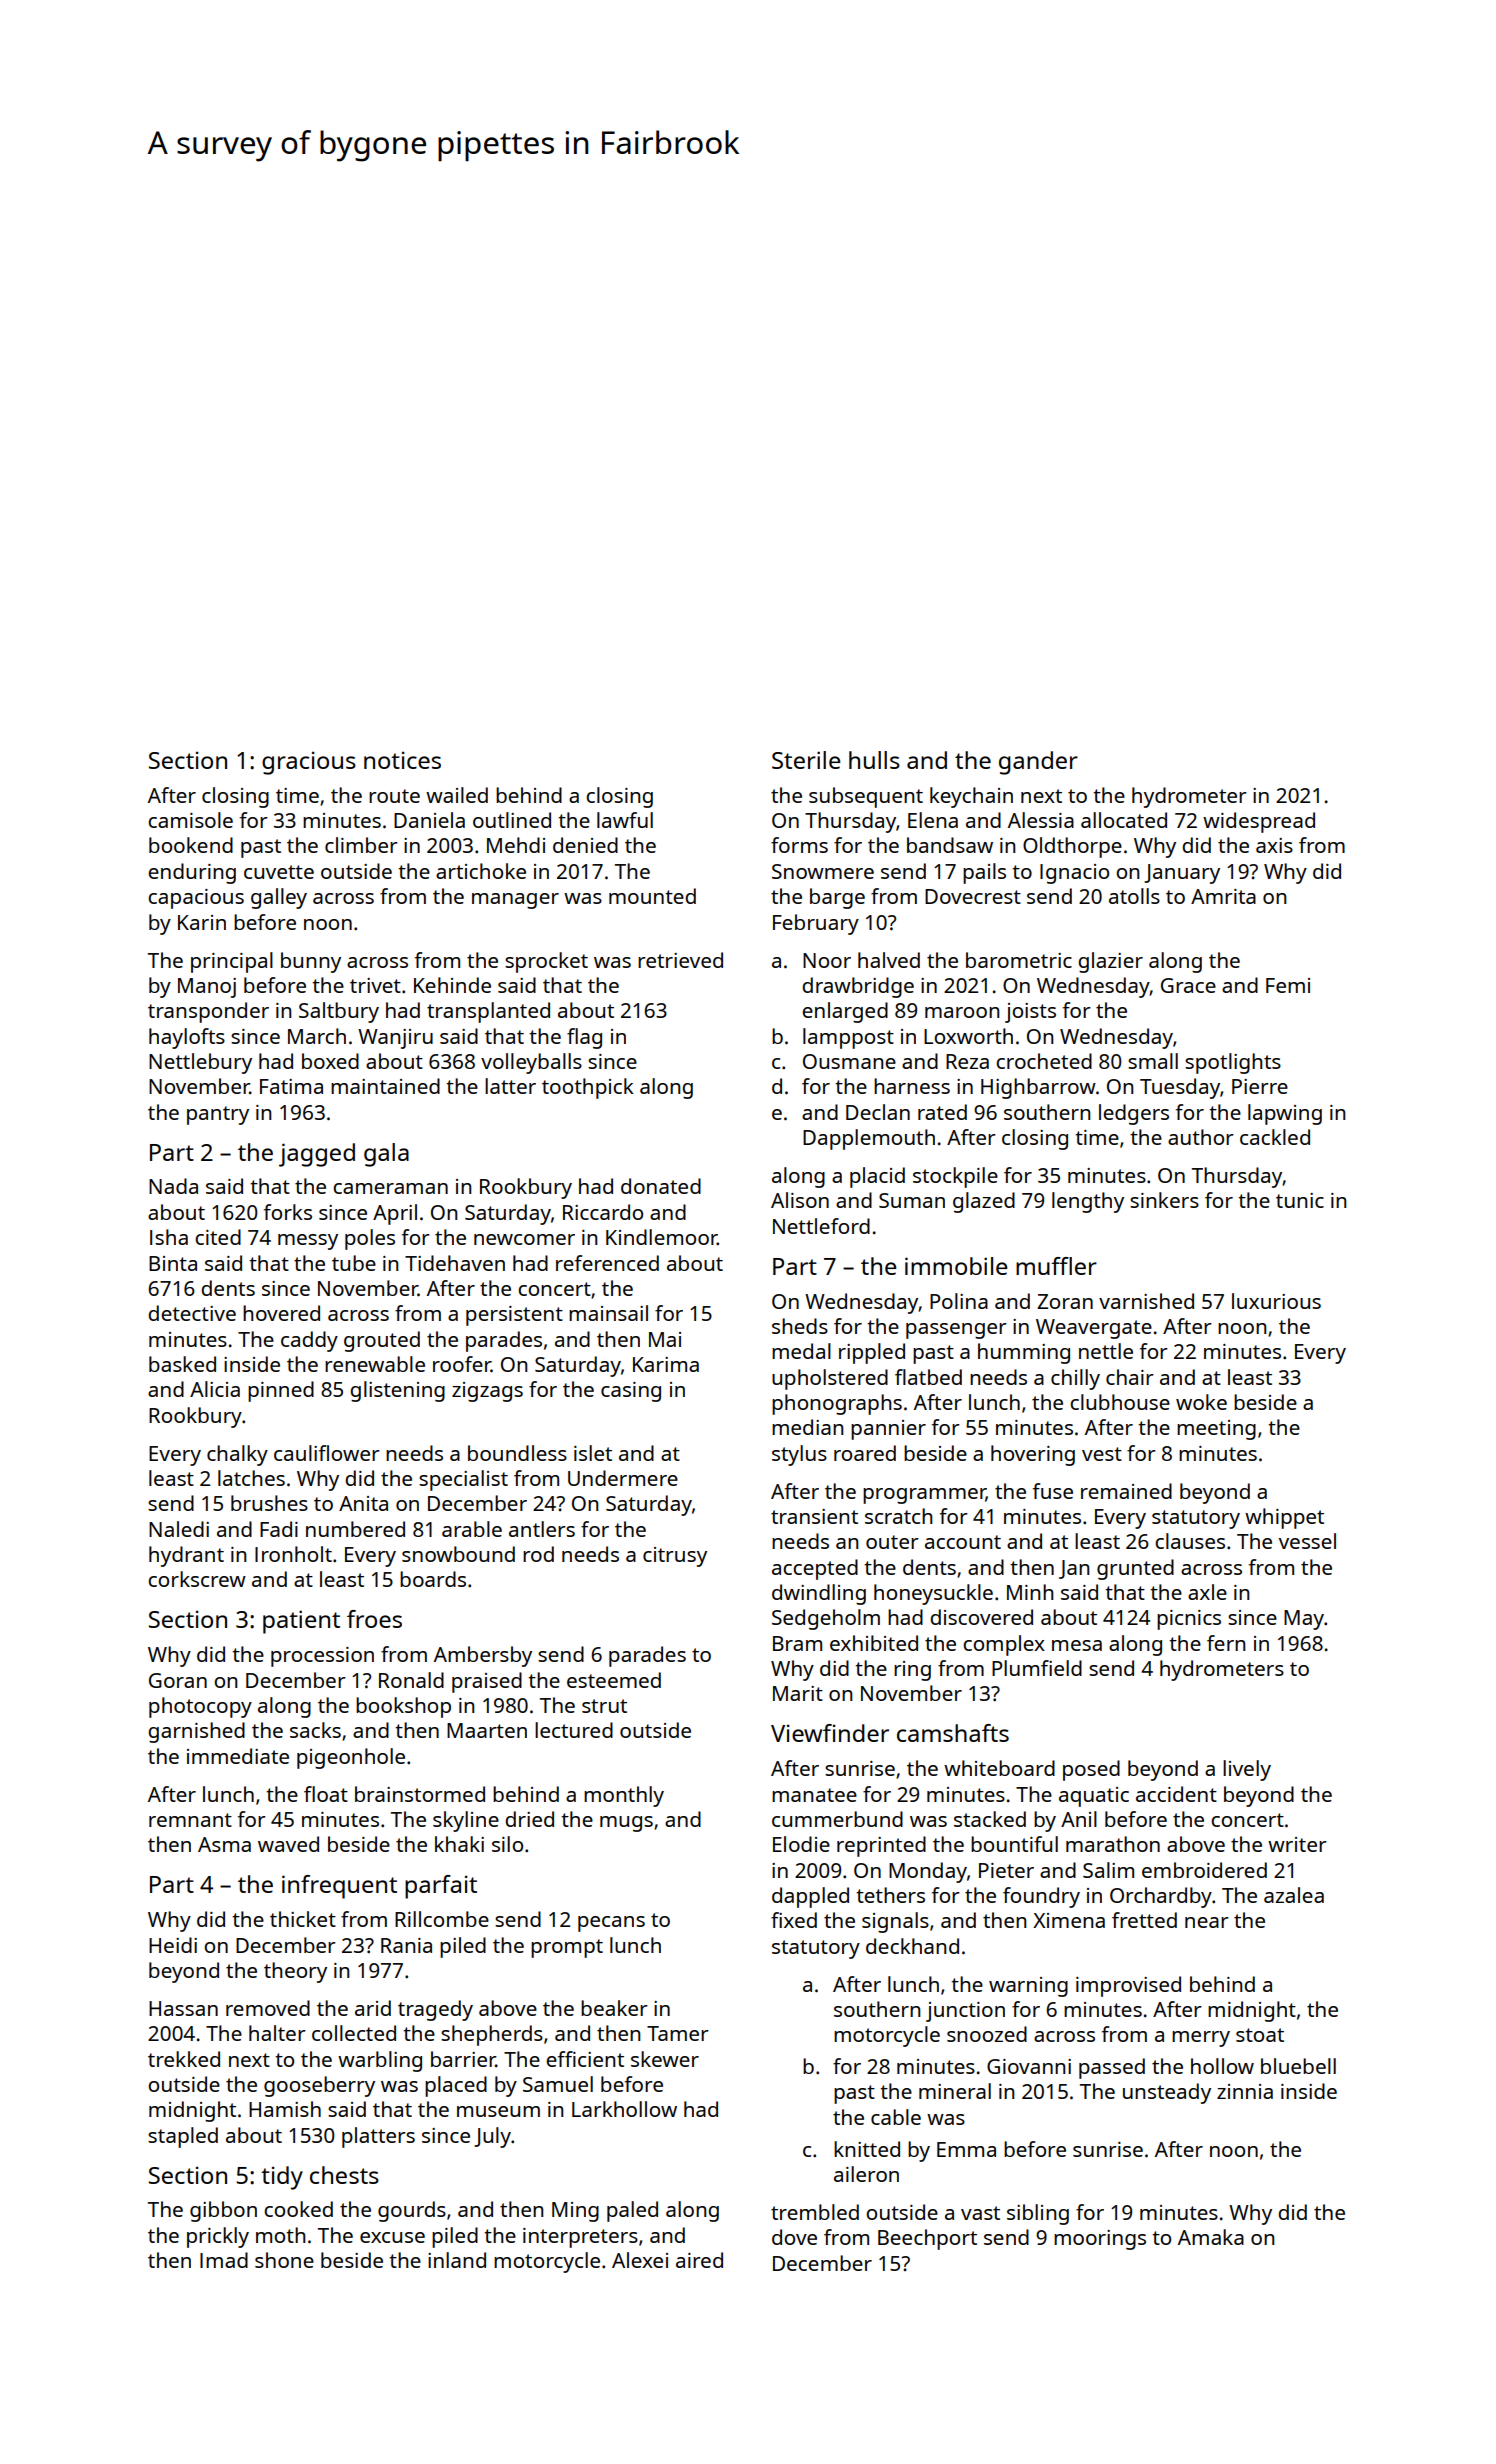 Image resolution: width=1496 pixels, height=2464 pixels. Describe the element at coordinates (1134, 1114) in the screenshot. I see `ledgers` at that location.
